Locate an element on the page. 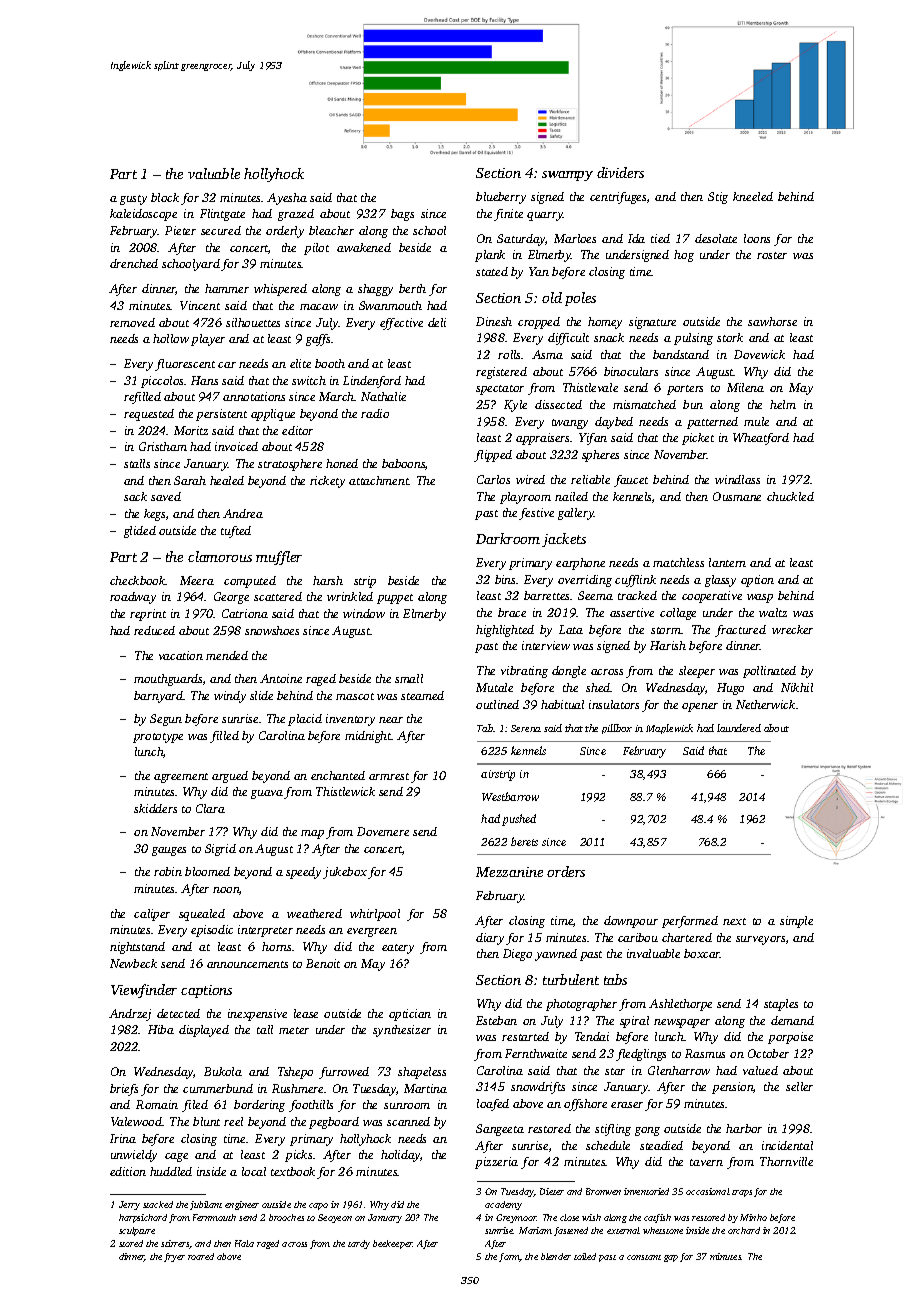 The image size is (924, 1308). bags is located at coordinates (402, 215).
